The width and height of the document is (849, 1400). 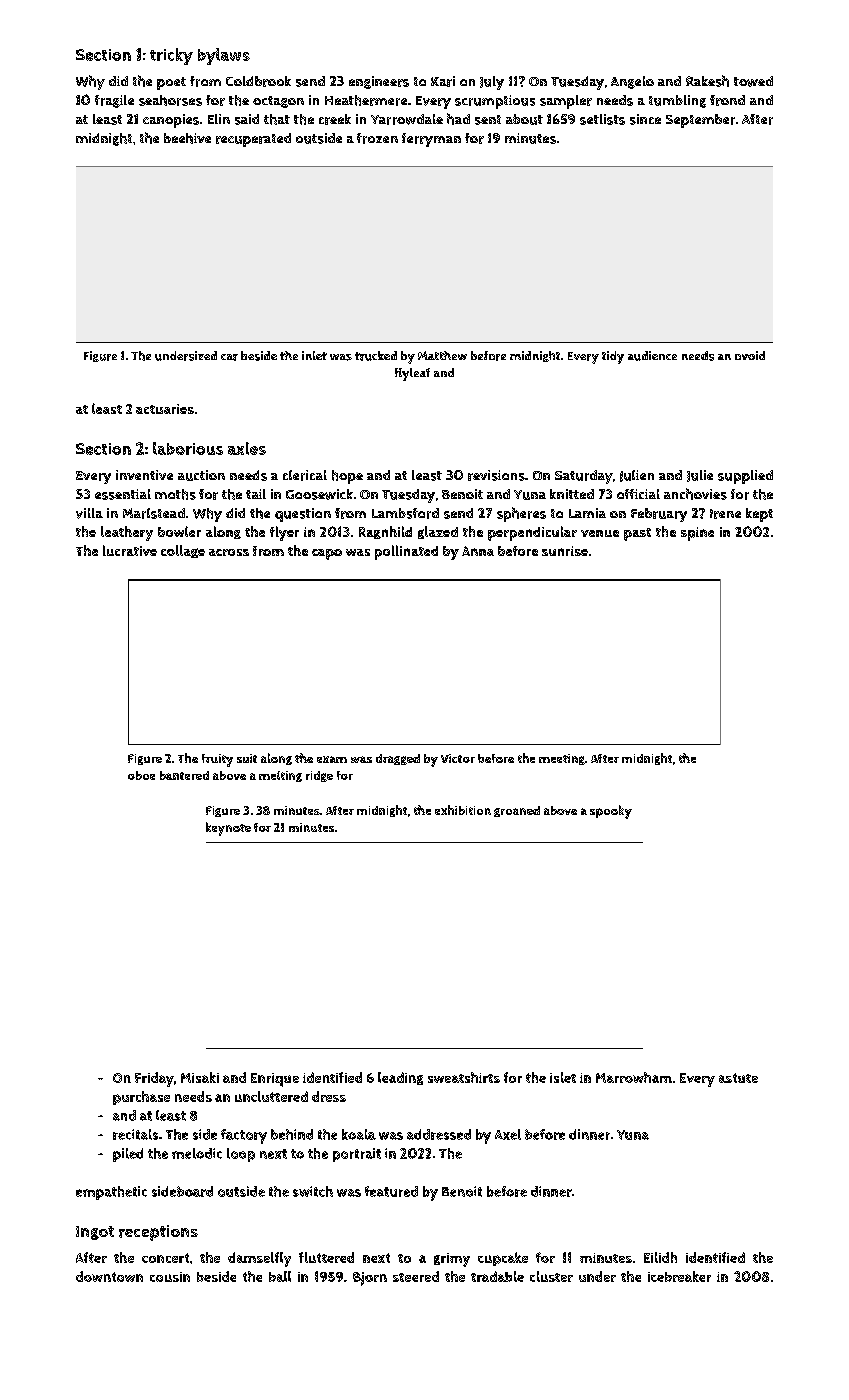 What do you see at coordinates (187, 138) in the document?
I see `beehive` at bounding box center [187, 138].
